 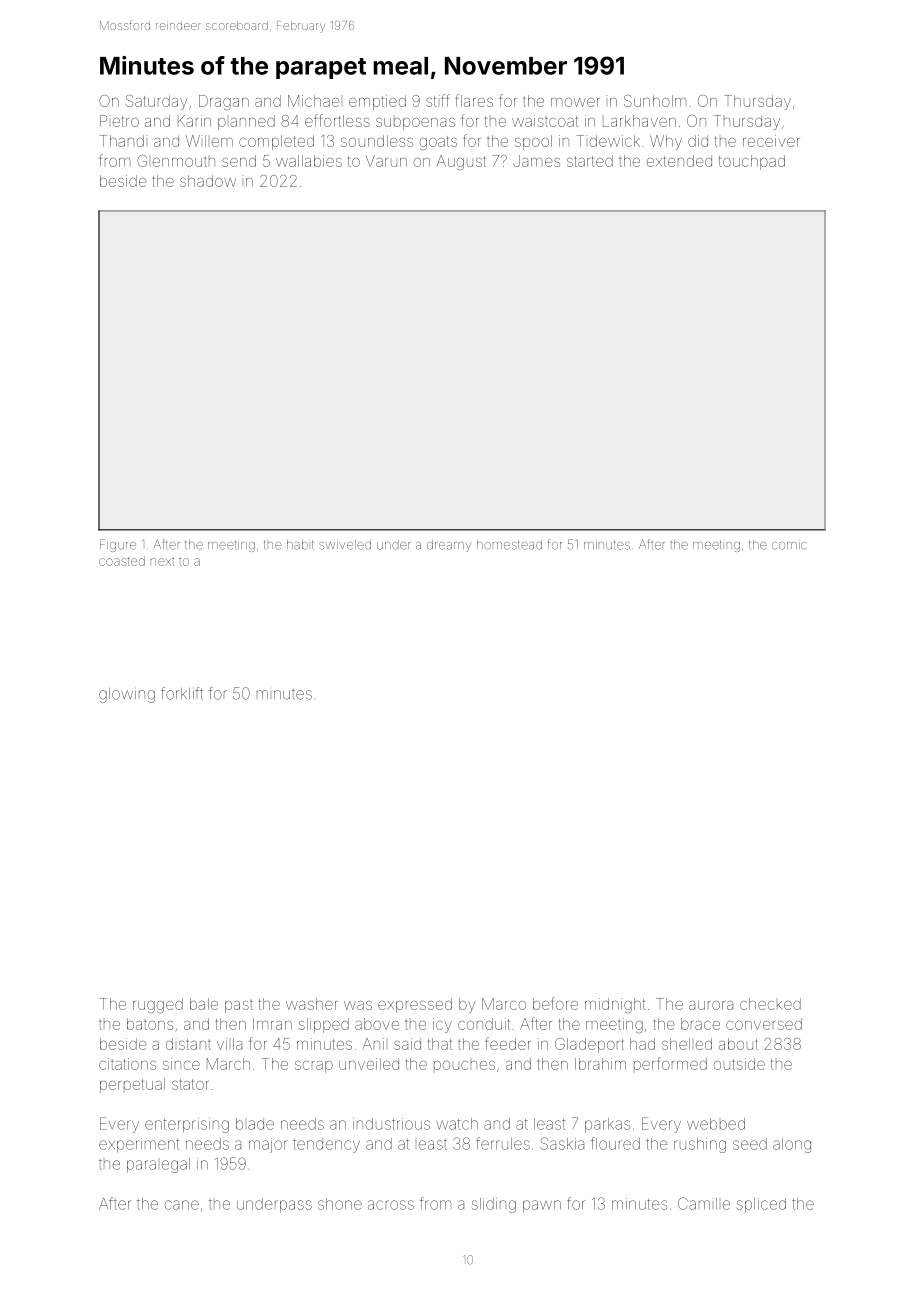 I want to click on expressed, so click(x=415, y=1005).
